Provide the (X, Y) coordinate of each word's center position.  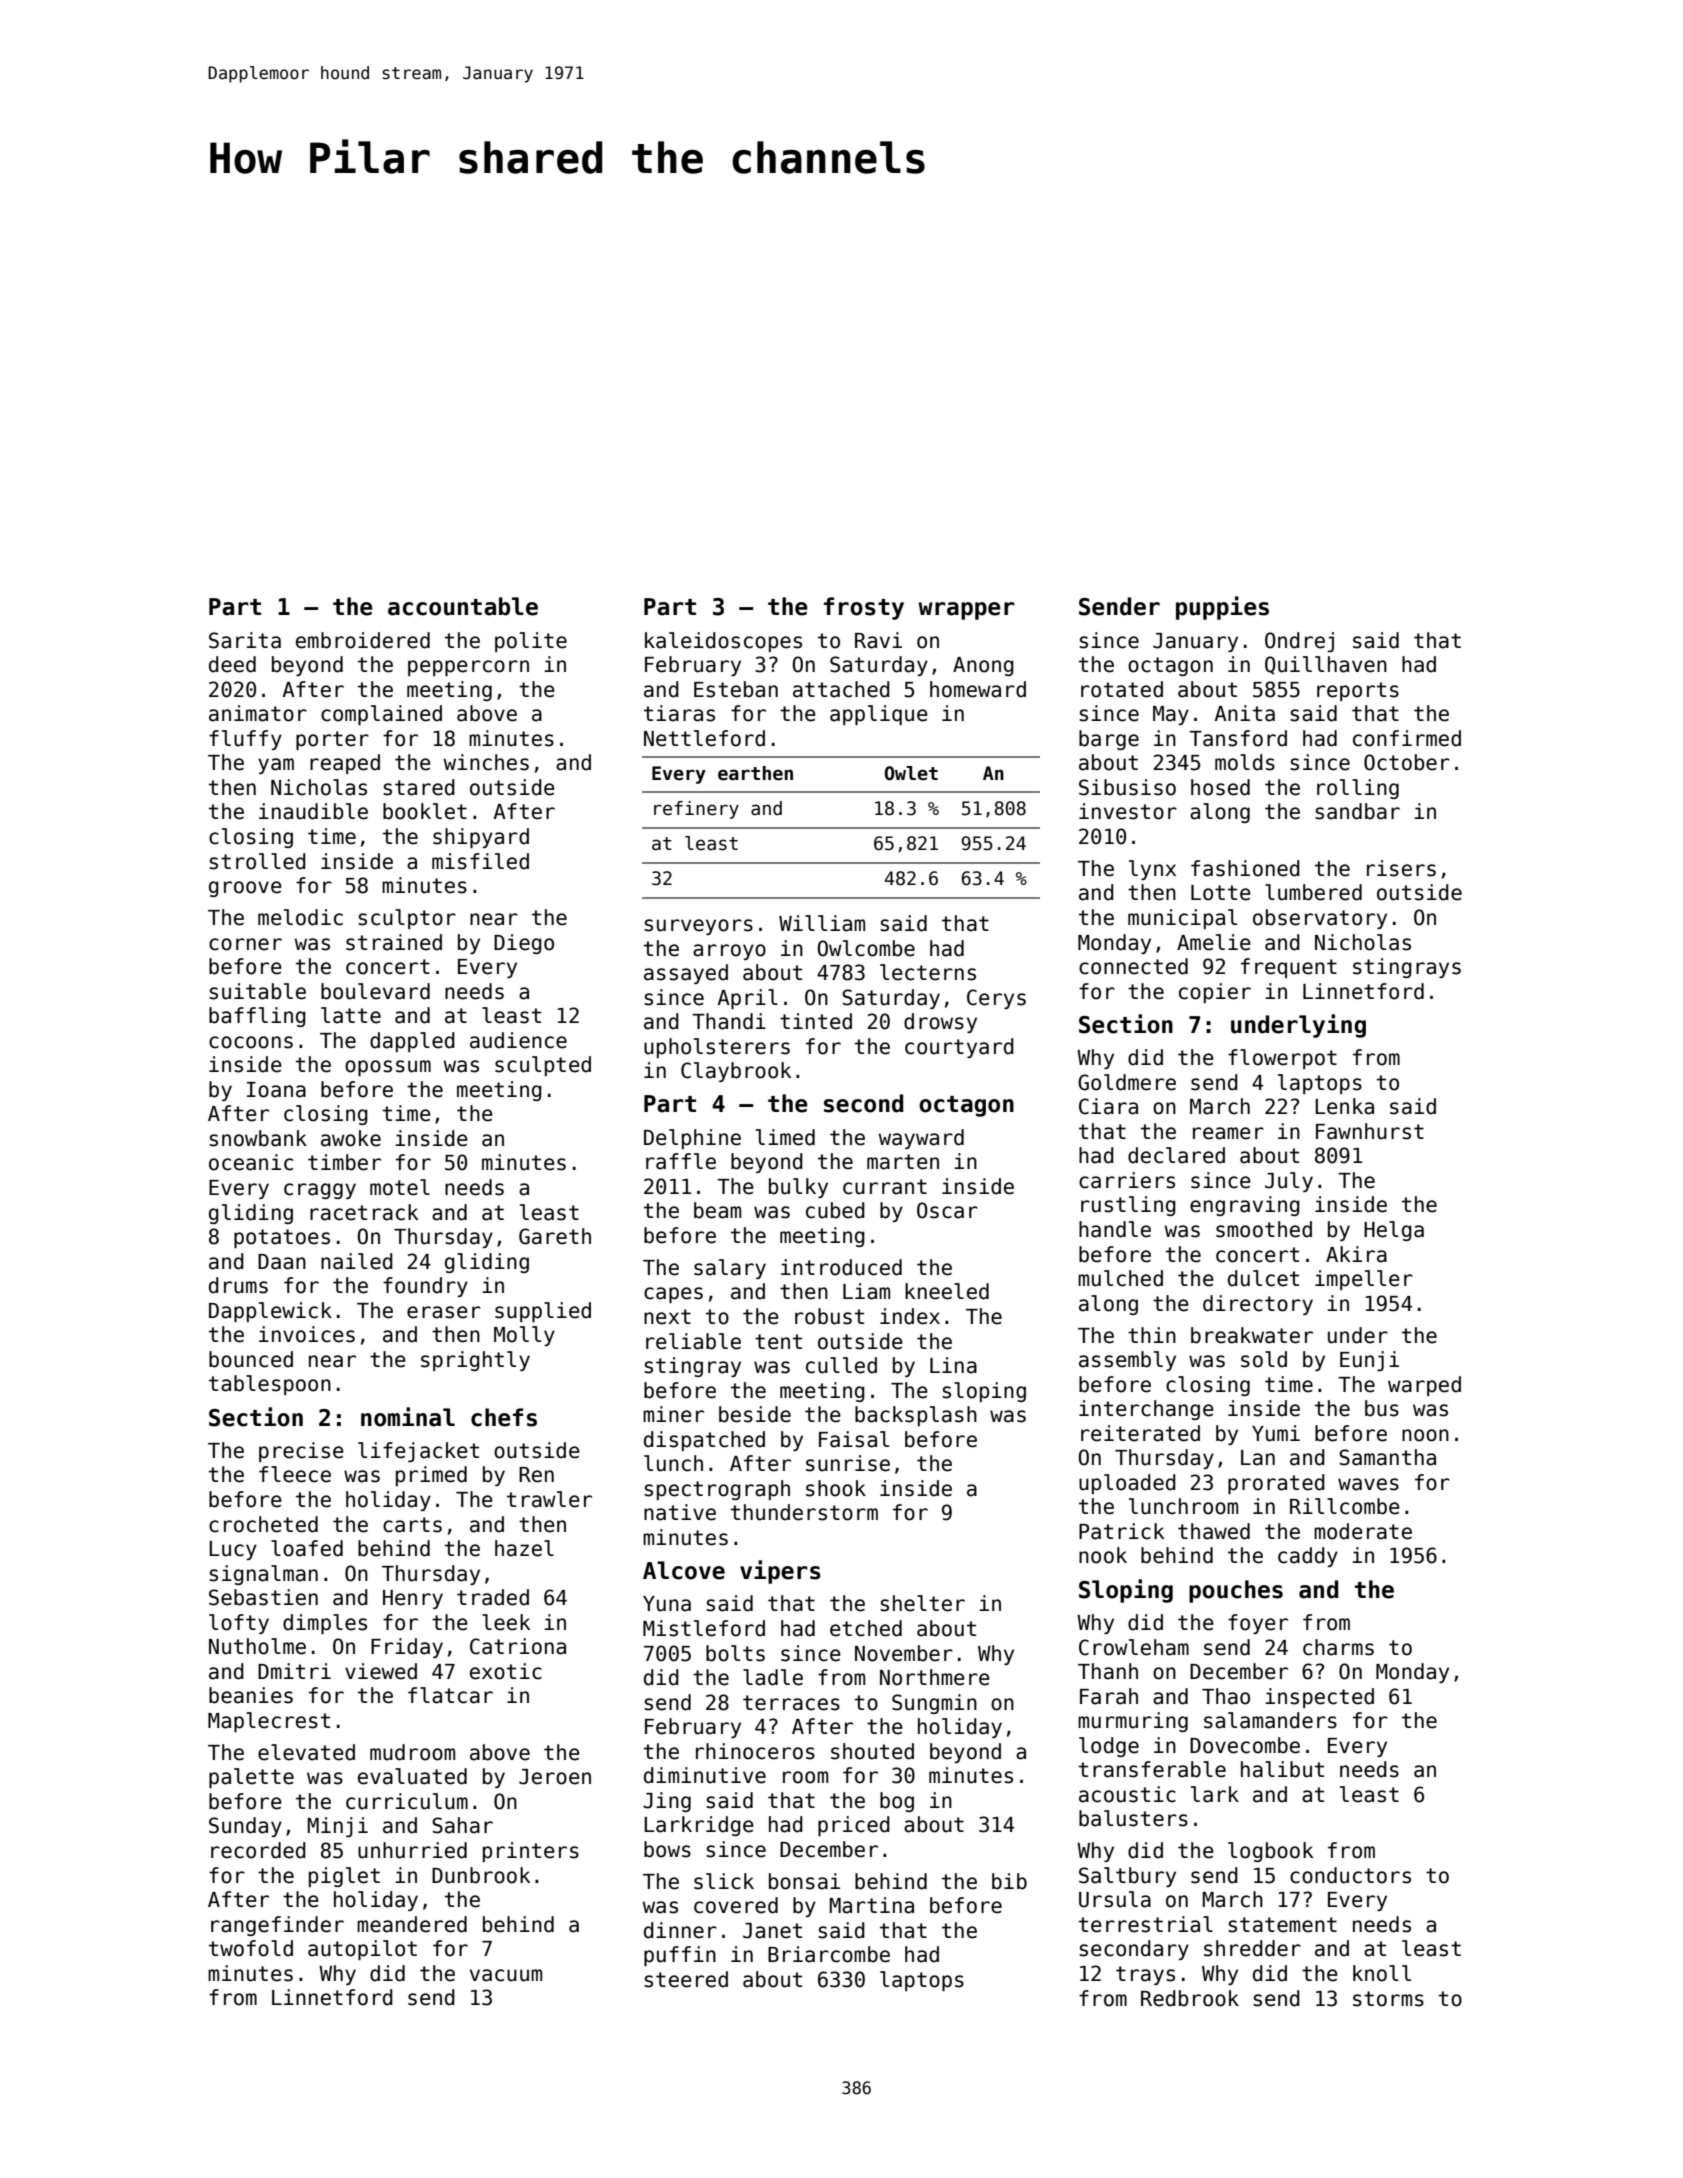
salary (730, 1269)
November (904, 1653)
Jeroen (555, 1777)
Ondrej (1299, 642)
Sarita (245, 640)
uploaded (1127, 1484)
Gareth (555, 1236)
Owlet (911, 773)
